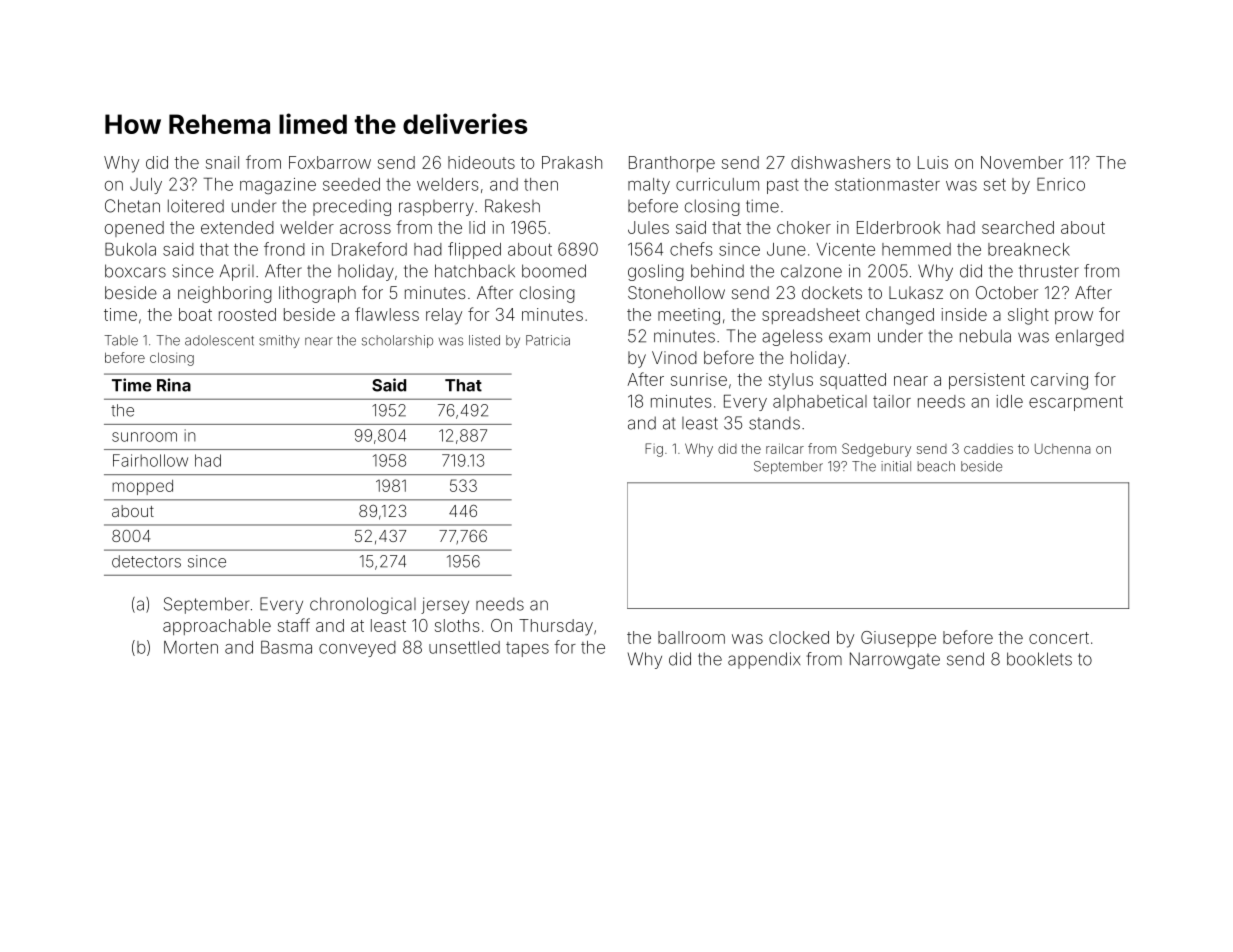 Image resolution: width=1233 pixels, height=952 pixels. What do you see at coordinates (217, 627) in the page?
I see `approachable` at bounding box center [217, 627].
